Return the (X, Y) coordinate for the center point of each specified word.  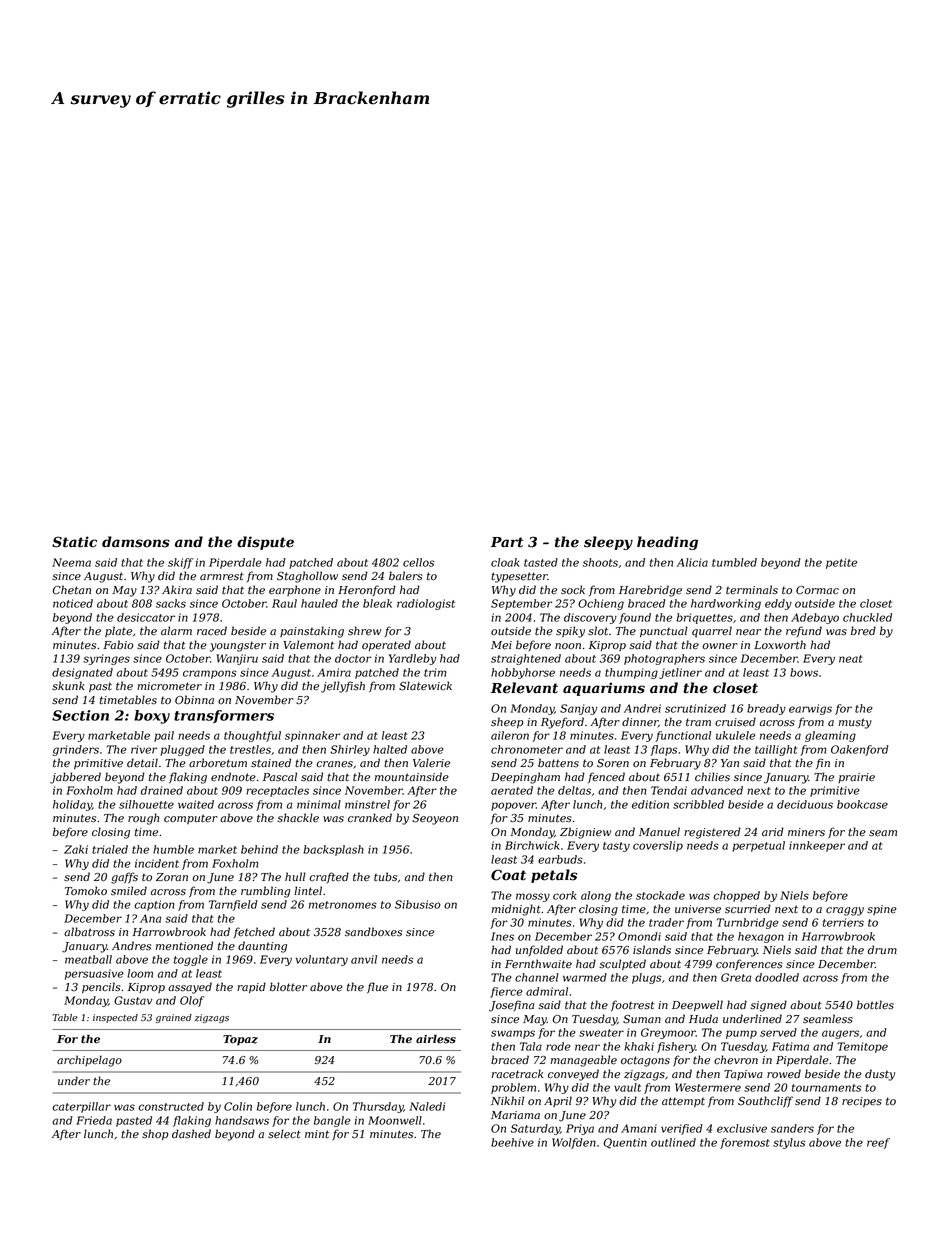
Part (507, 542)
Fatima (790, 1046)
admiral (547, 991)
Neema (71, 562)
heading (667, 543)
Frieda (94, 1120)
